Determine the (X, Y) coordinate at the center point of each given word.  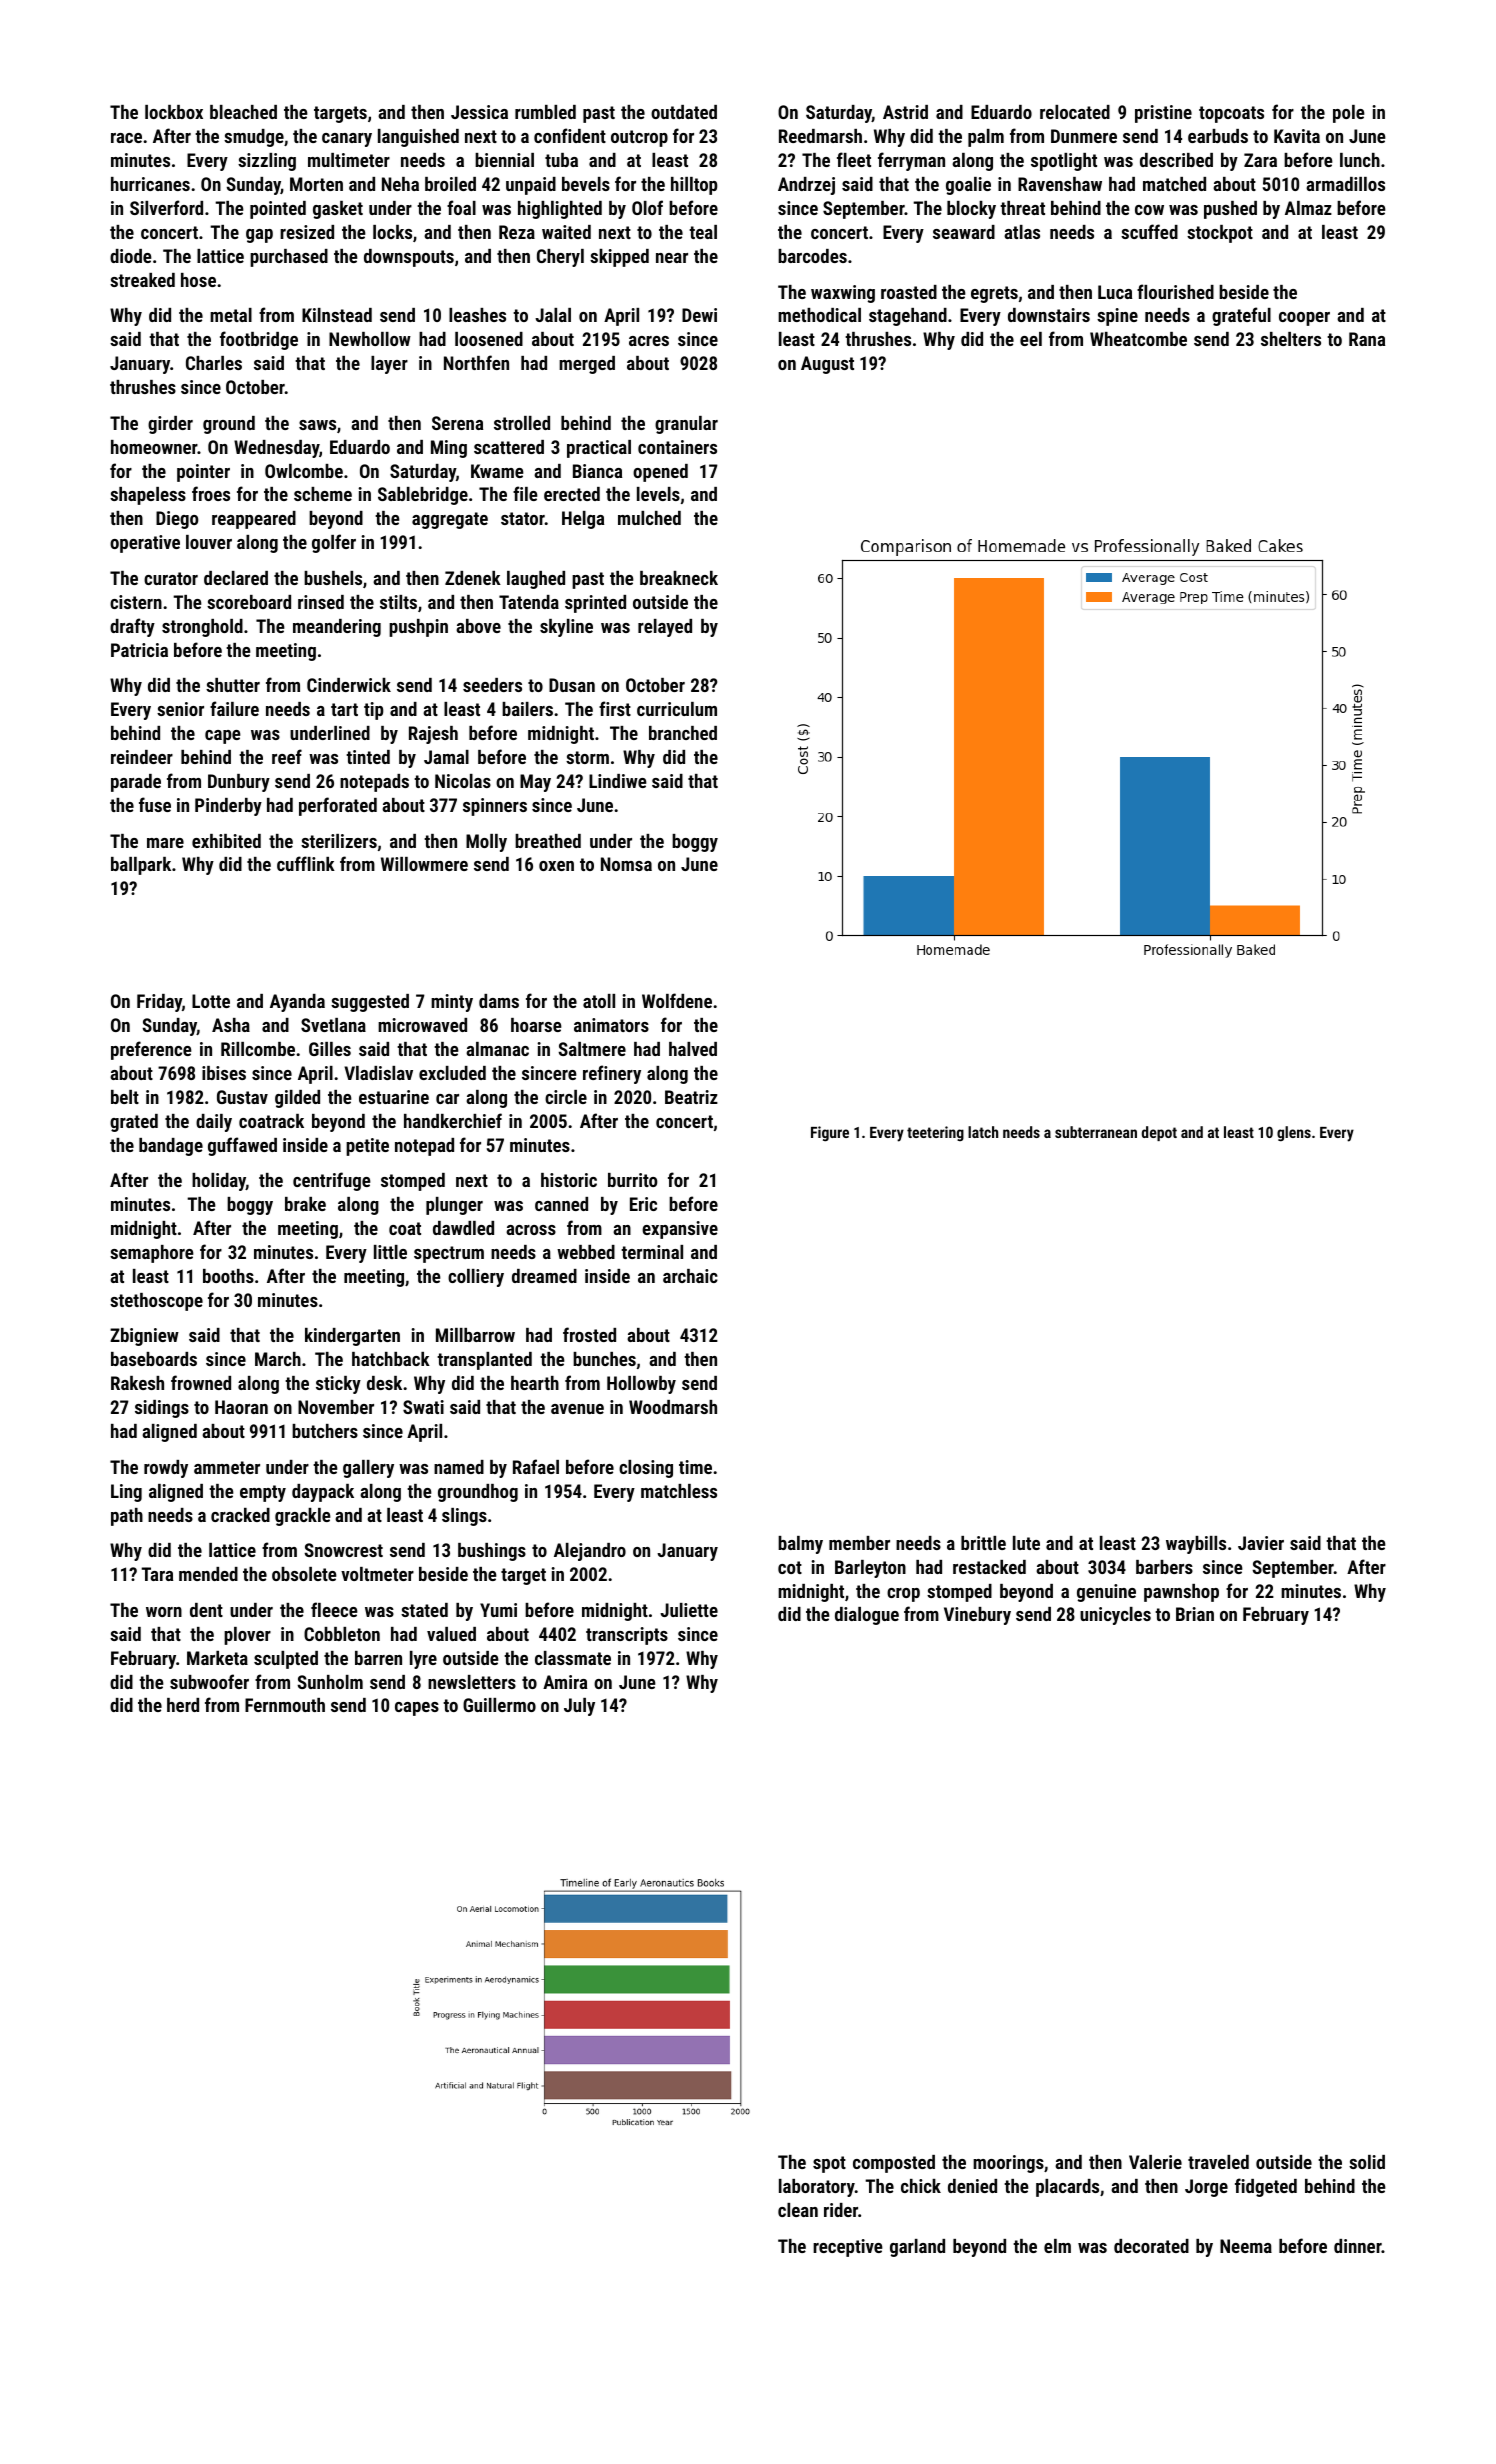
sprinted (595, 604)
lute (1026, 1543)
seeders (492, 685)
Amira (565, 1682)
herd (183, 1705)
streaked (142, 280)
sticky (338, 1385)
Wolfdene (677, 1000)
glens (1294, 1134)
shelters (1291, 339)
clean (798, 2210)
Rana (1367, 339)
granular (686, 425)
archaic (690, 1276)
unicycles (1115, 1616)
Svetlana (333, 1025)
